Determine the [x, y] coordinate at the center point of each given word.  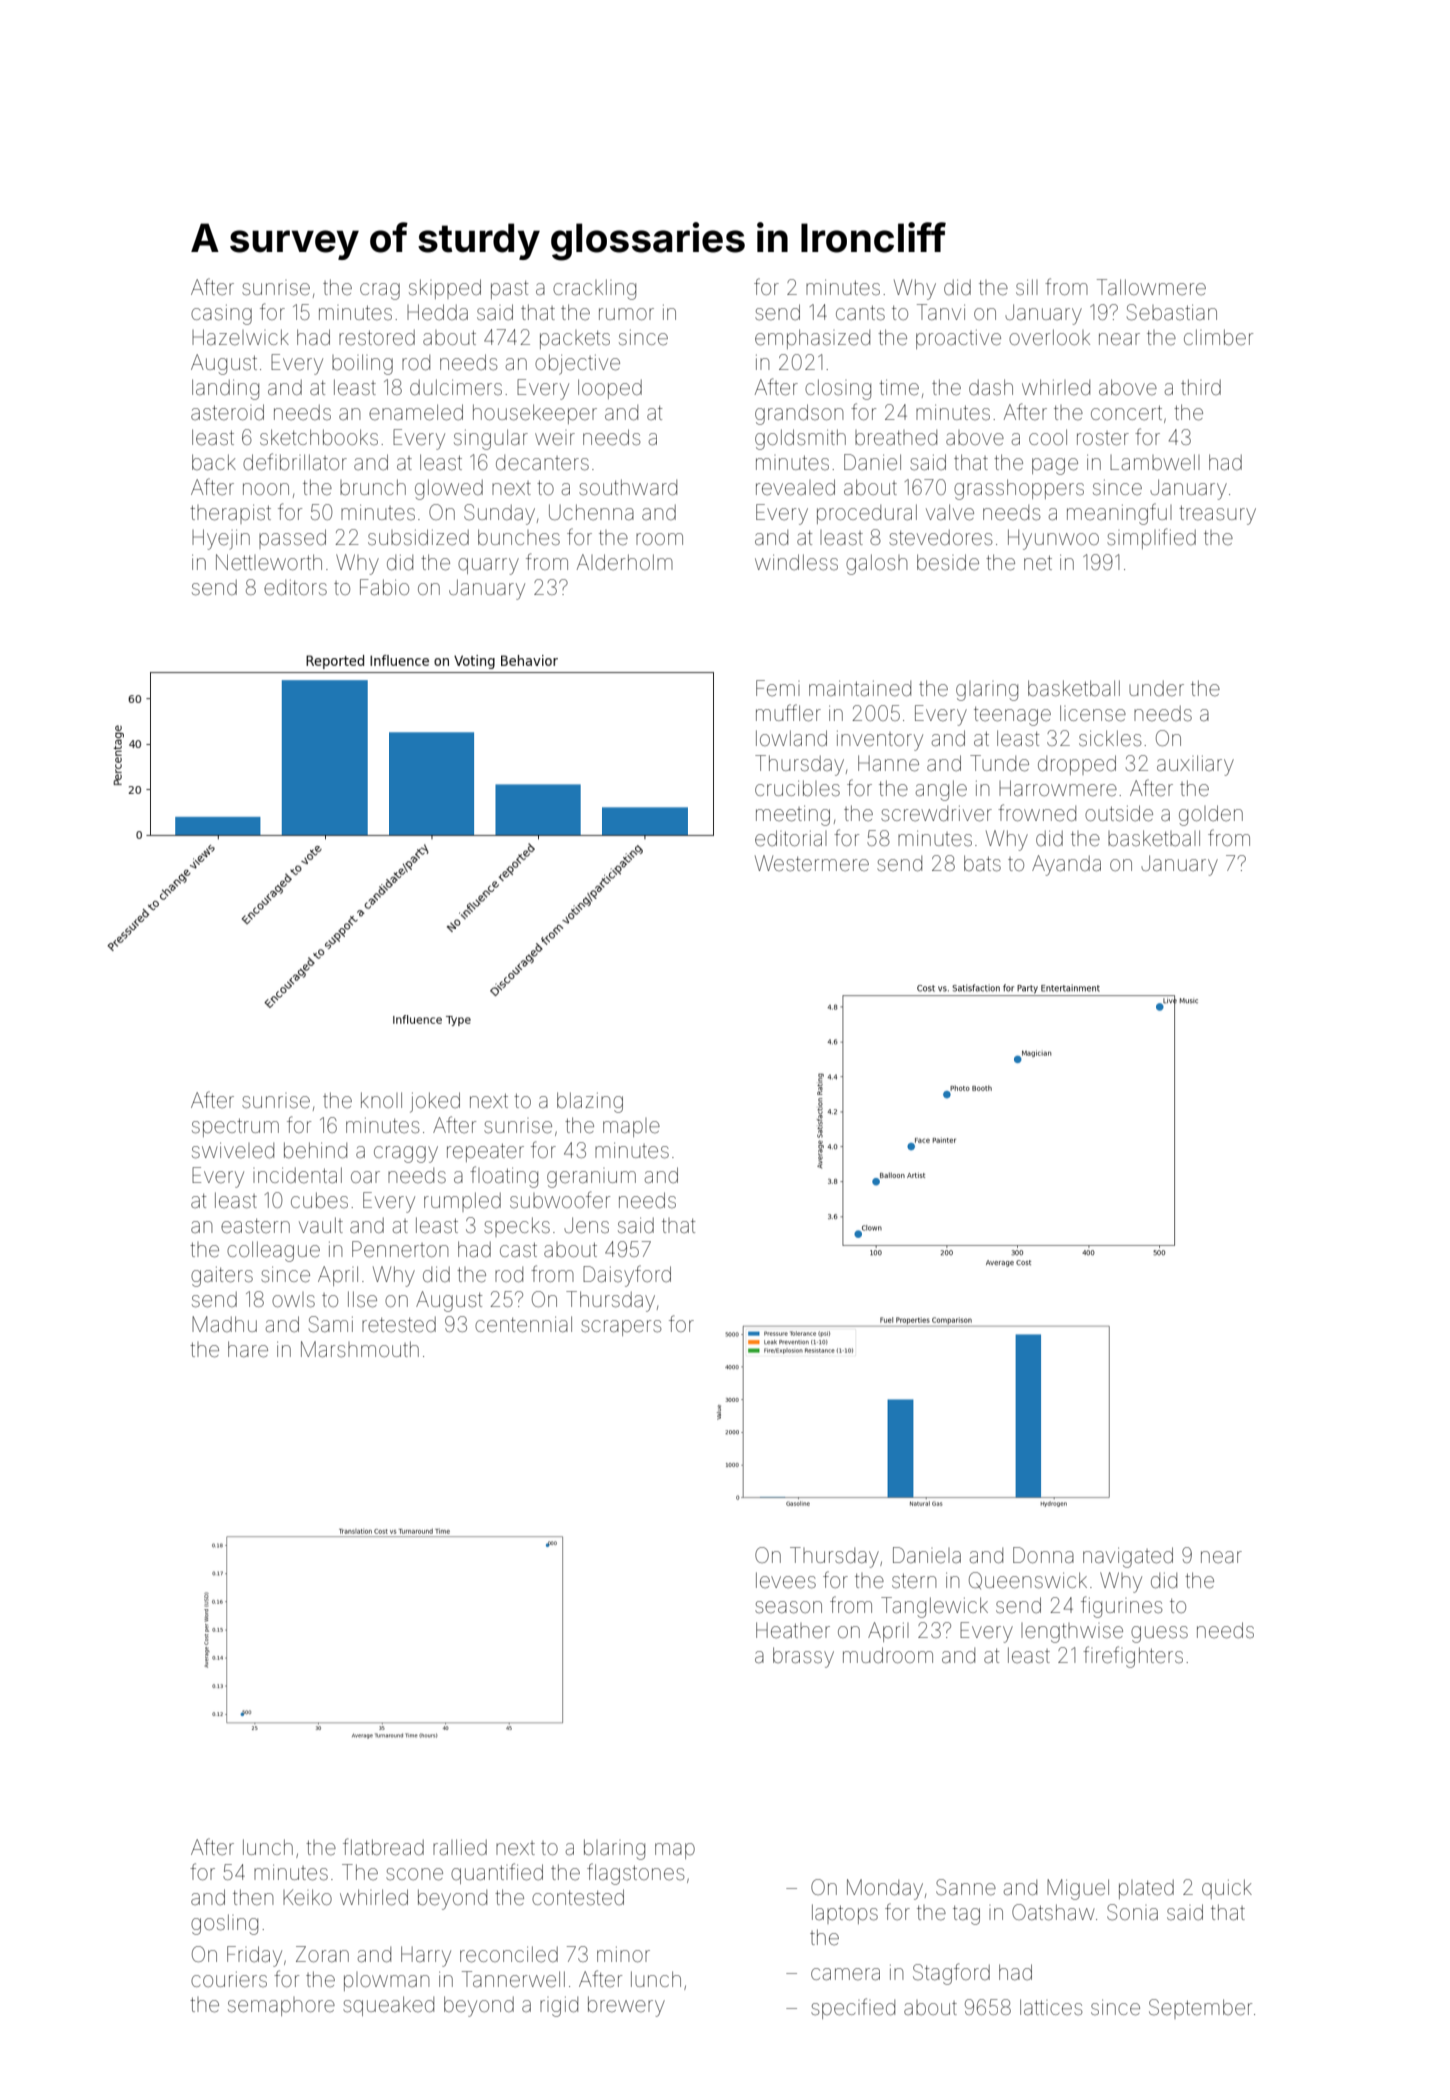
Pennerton [400, 1249]
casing [221, 315]
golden [1211, 815]
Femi [778, 688]
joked [435, 1102]
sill [1027, 287]
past [509, 290]
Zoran [322, 1954]
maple [631, 1127]
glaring [987, 691]
